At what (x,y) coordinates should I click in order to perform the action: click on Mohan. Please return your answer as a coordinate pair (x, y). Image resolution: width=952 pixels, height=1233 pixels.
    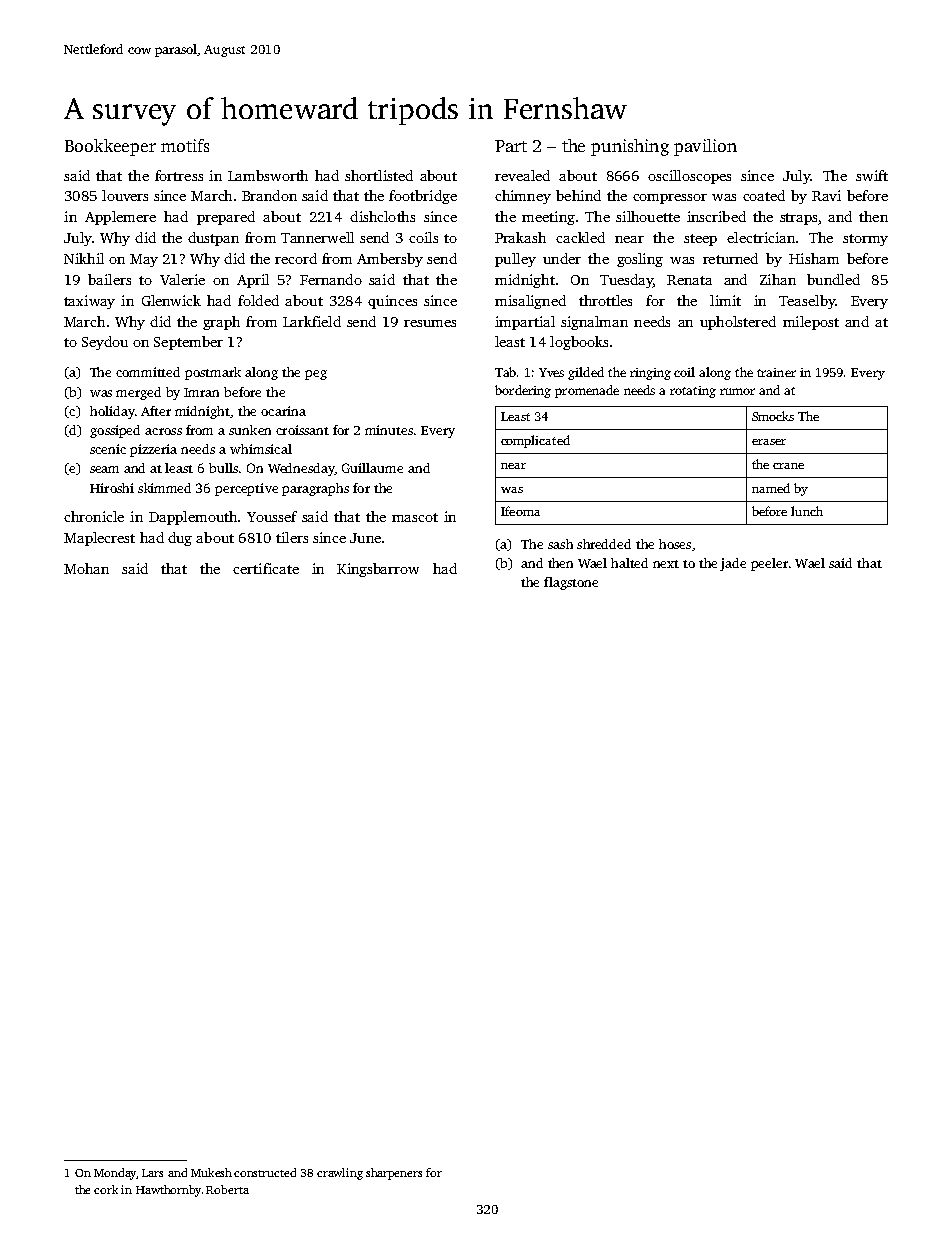
    Looking at the image, I should click on (86, 568).
